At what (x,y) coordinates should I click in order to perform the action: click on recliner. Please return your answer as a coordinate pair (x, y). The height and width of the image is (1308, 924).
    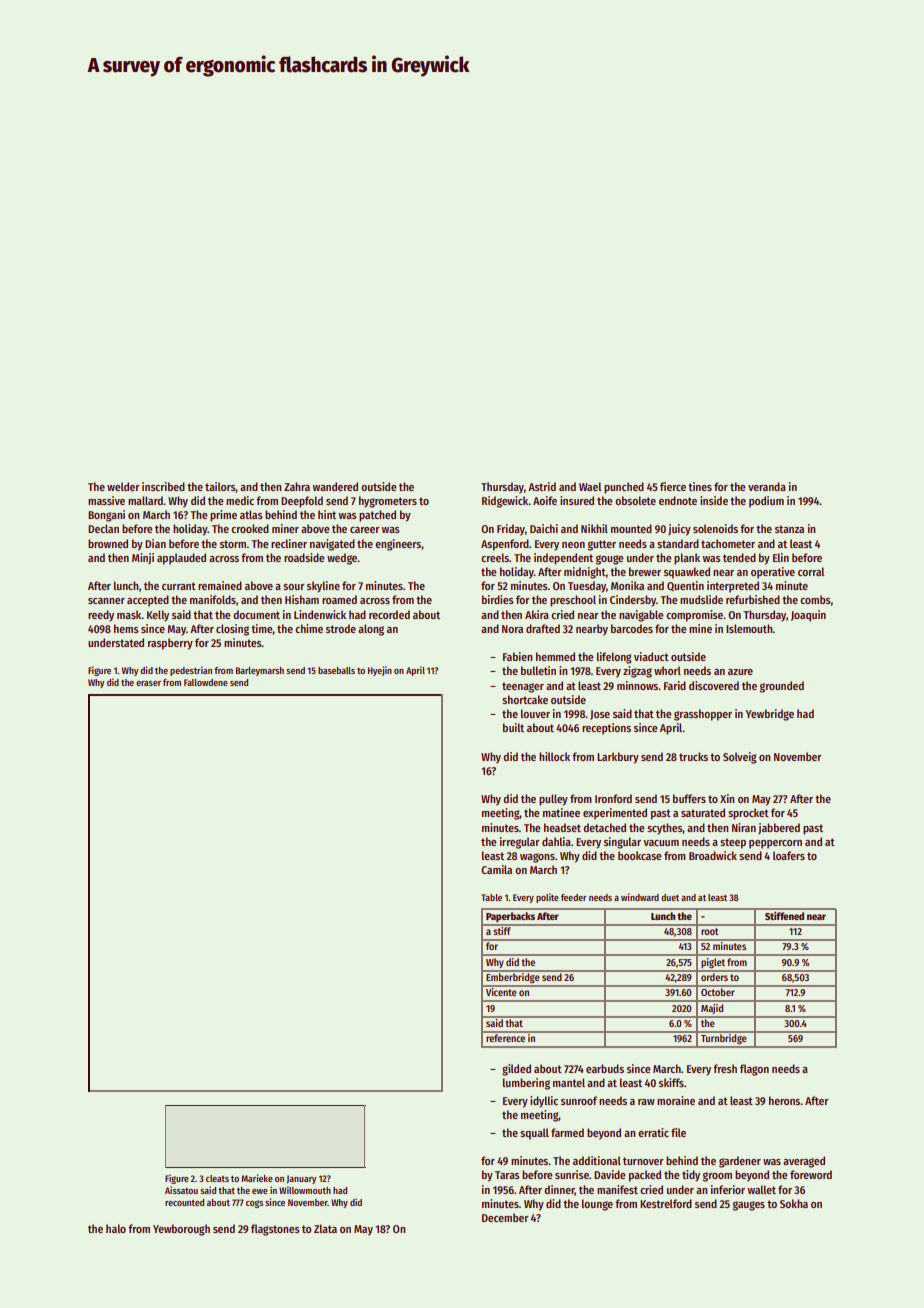
    Looking at the image, I should click on (289, 543).
